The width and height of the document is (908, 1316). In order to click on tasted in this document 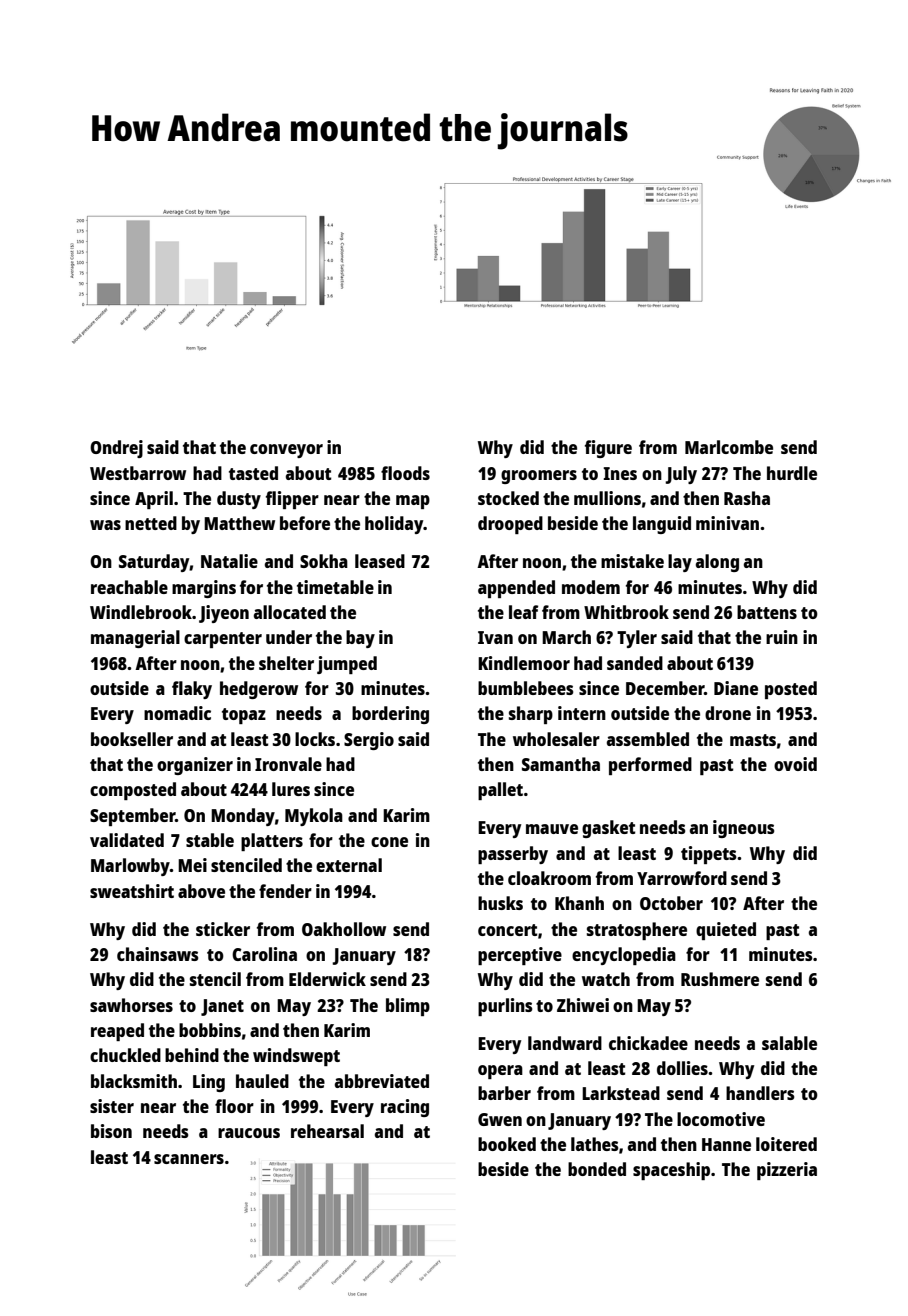, I will do `click(253, 473)`.
